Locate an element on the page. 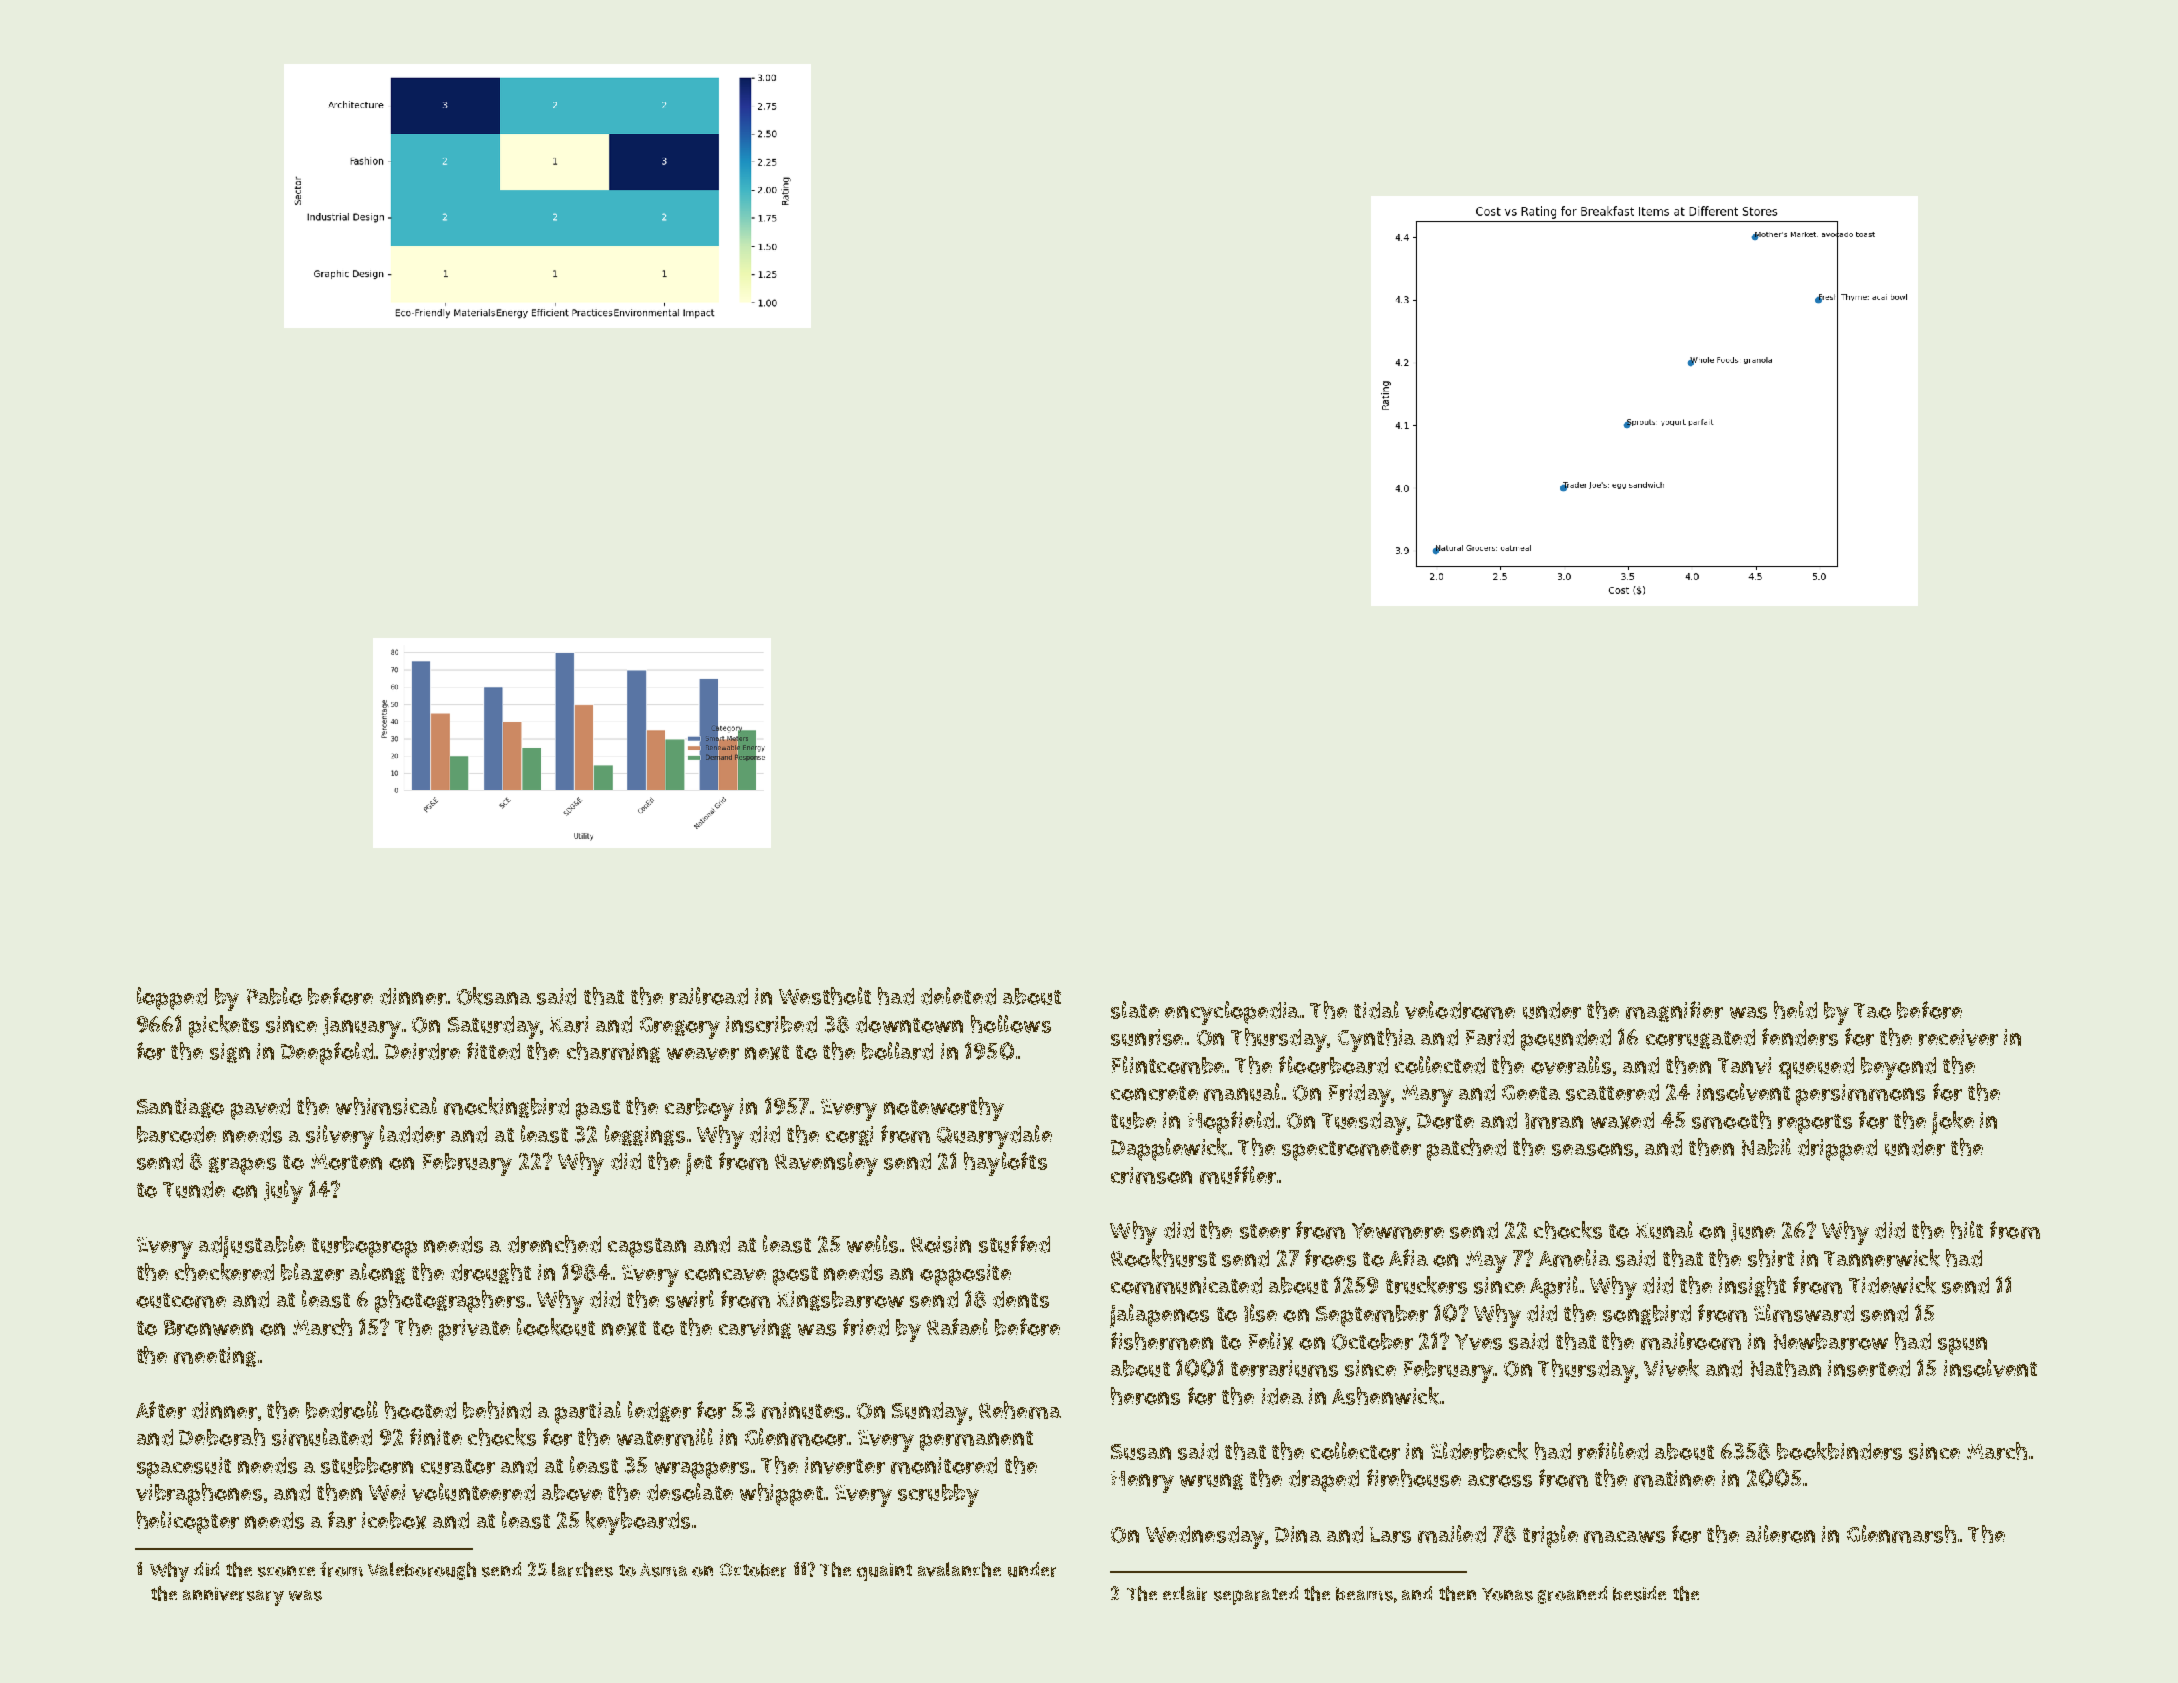  whimsical is located at coordinates (386, 1106).
